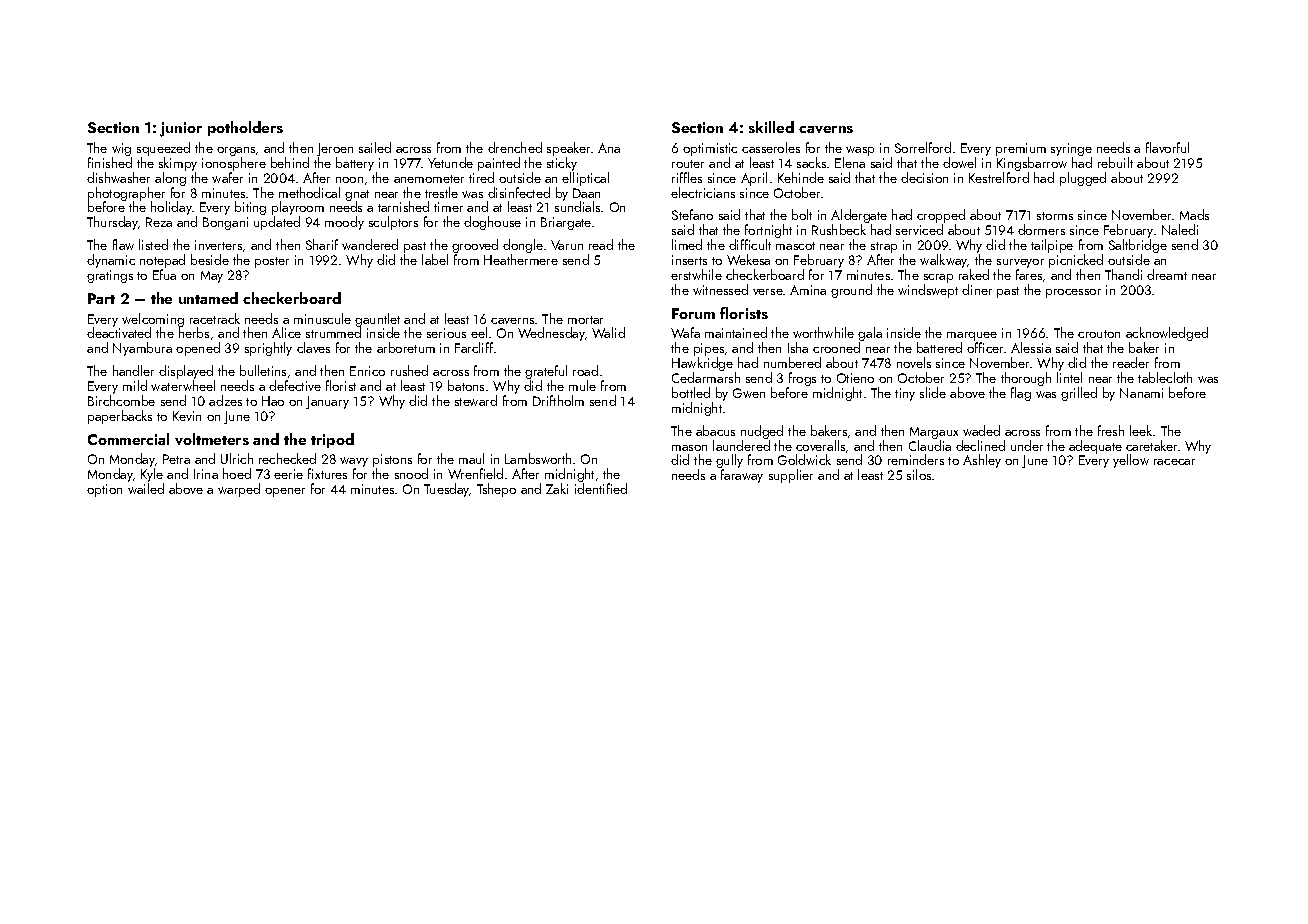  What do you see at coordinates (870, 335) in the document?
I see `gala` at bounding box center [870, 335].
